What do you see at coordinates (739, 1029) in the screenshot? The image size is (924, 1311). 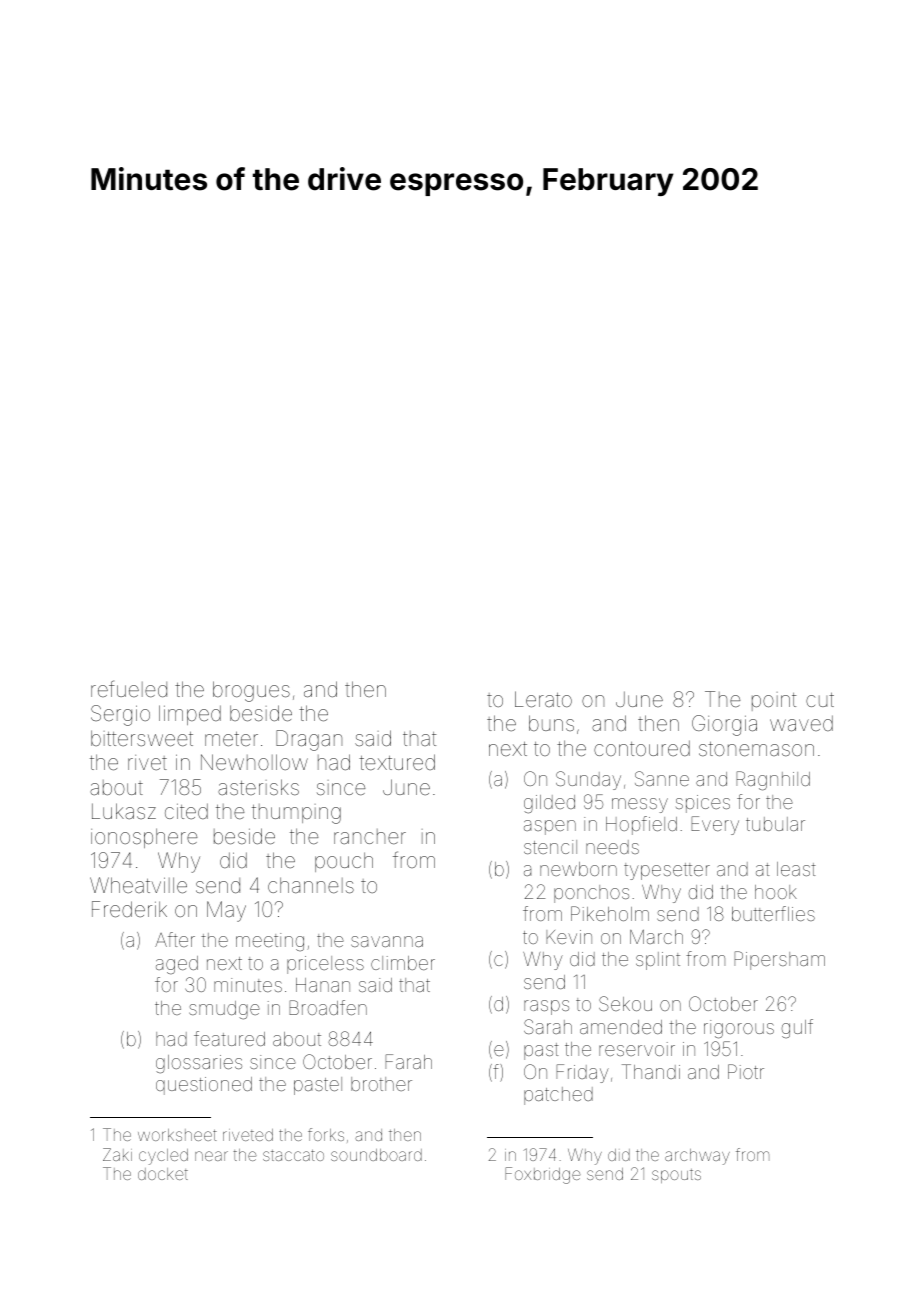 I see `rigorous` at bounding box center [739, 1029].
